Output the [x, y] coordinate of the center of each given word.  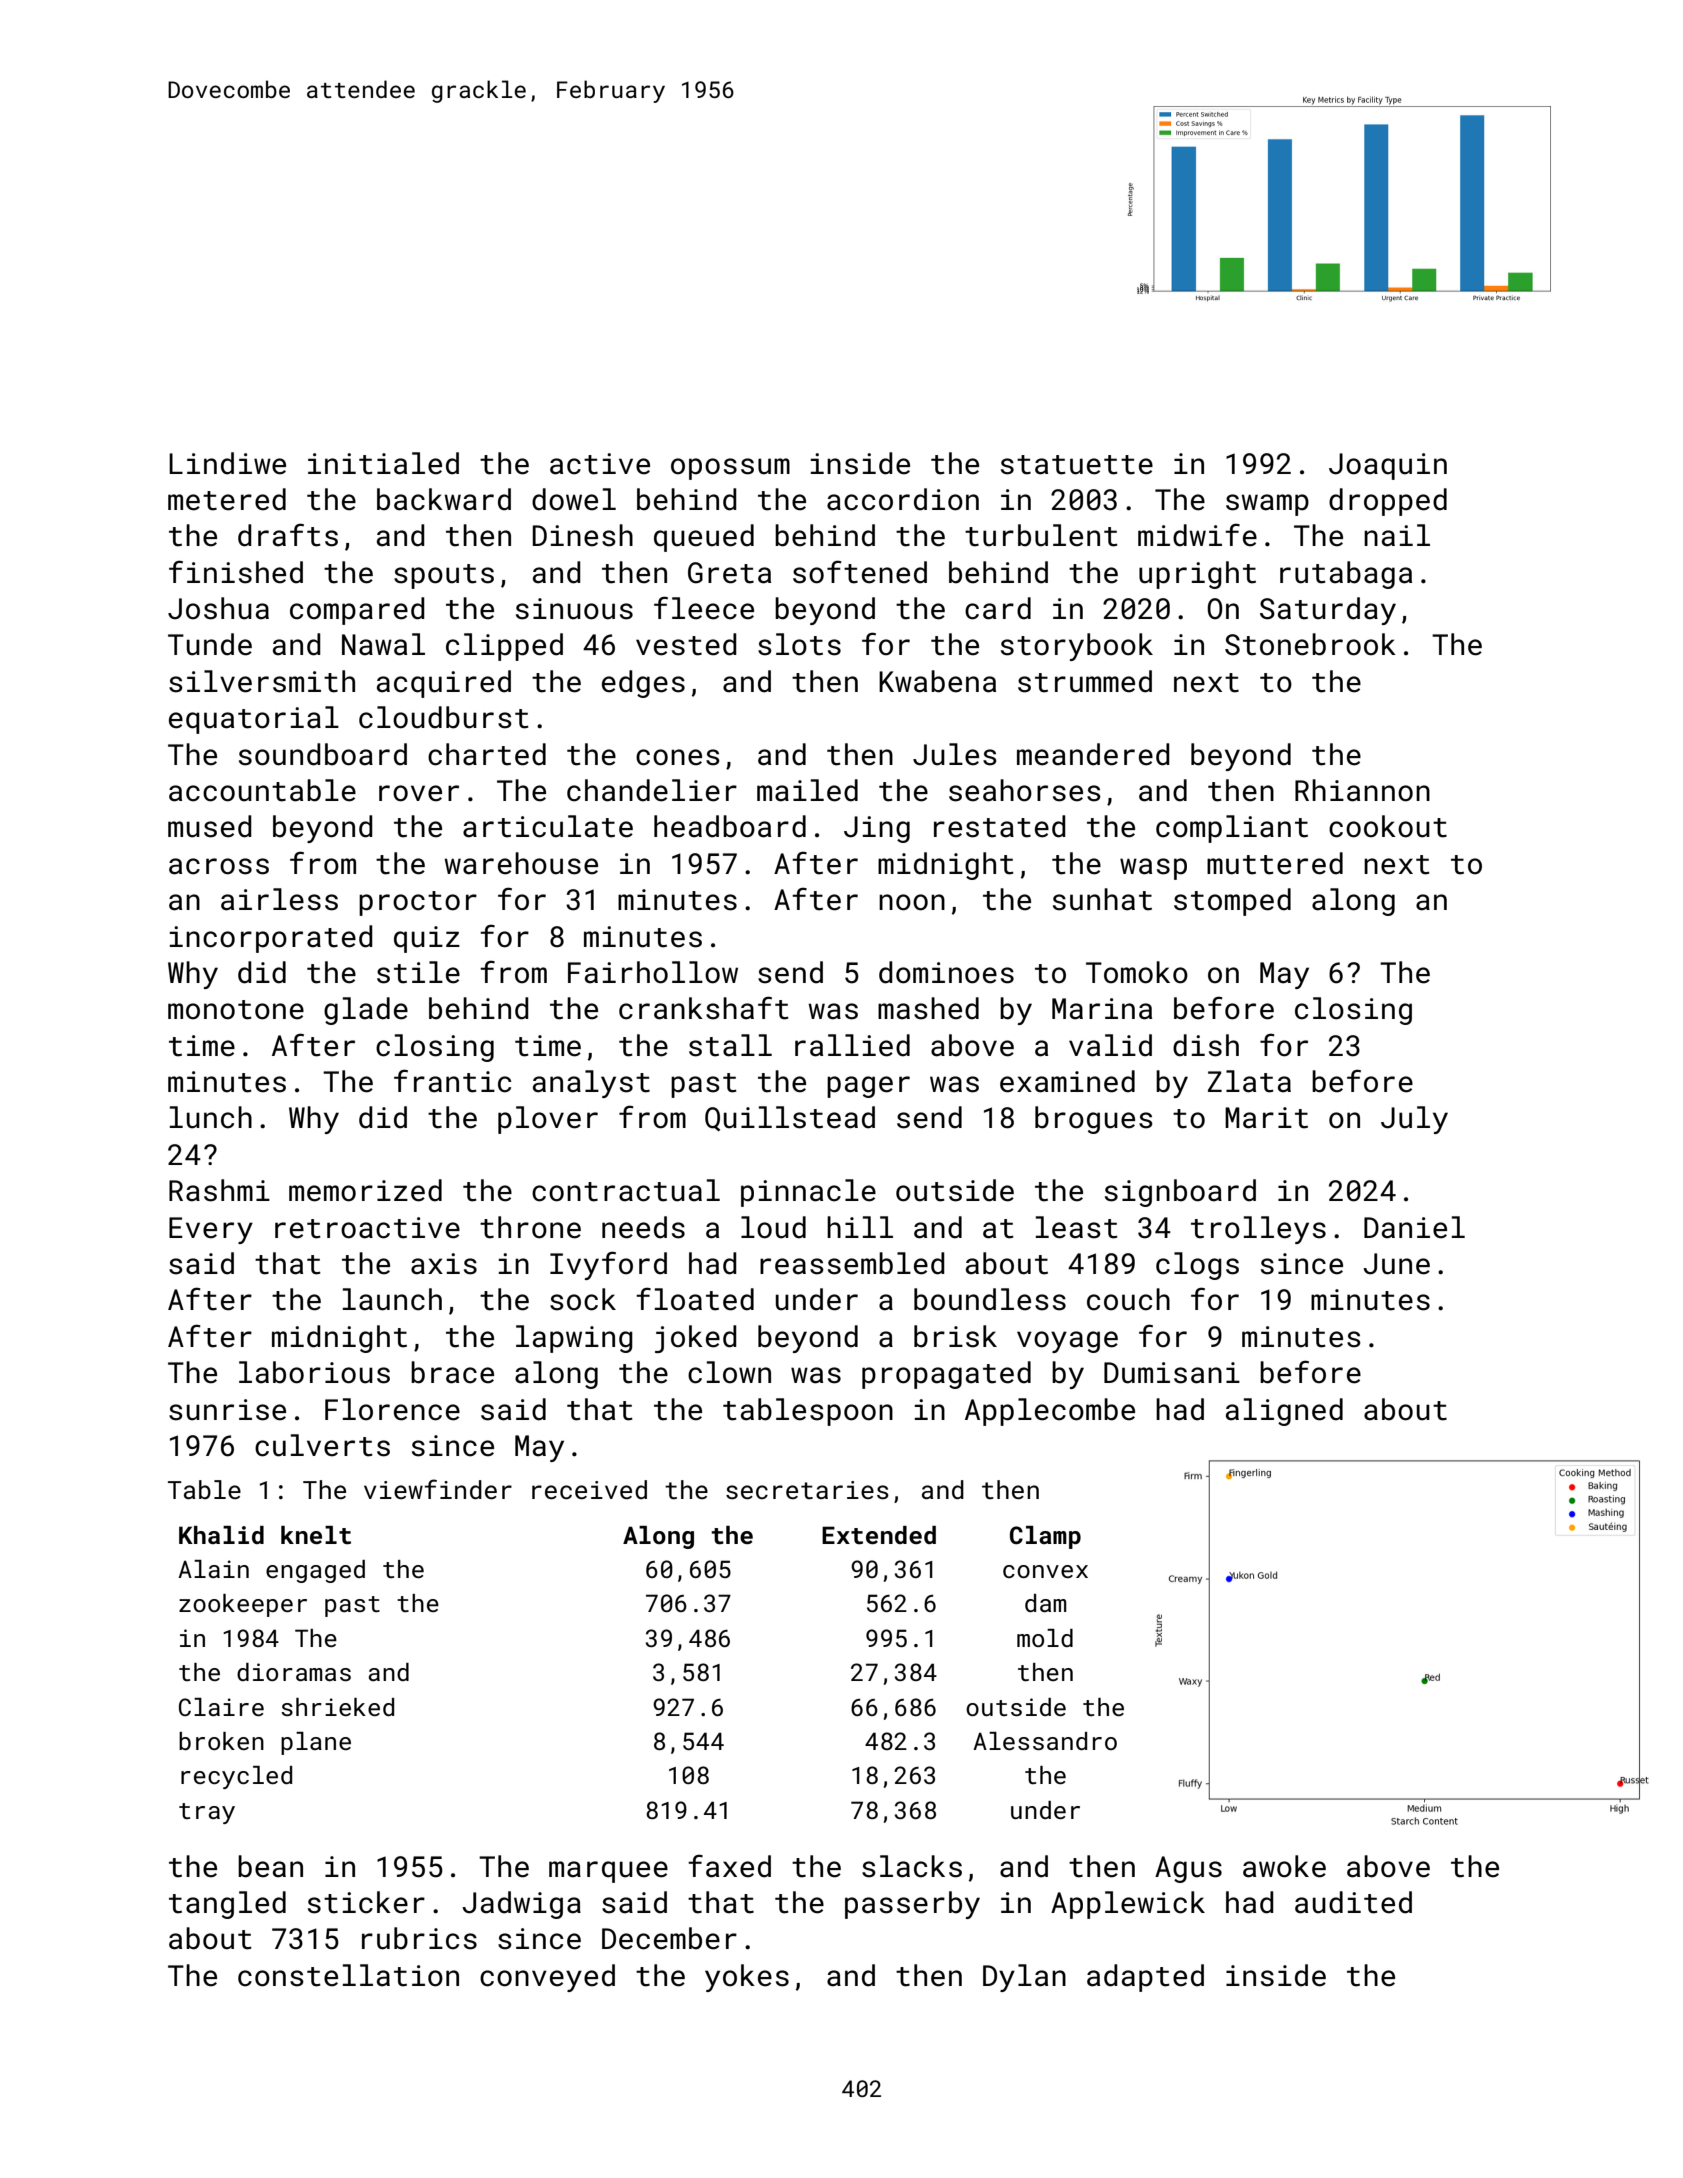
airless [279, 899]
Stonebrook [1310, 644]
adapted [1145, 1978]
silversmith [262, 681]
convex [1045, 1571]
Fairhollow [653, 972]
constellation [348, 1975]
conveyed [547, 1978]
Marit [1266, 1118]
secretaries [807, 1490]
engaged [315, 1571]
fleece [704, 608]
